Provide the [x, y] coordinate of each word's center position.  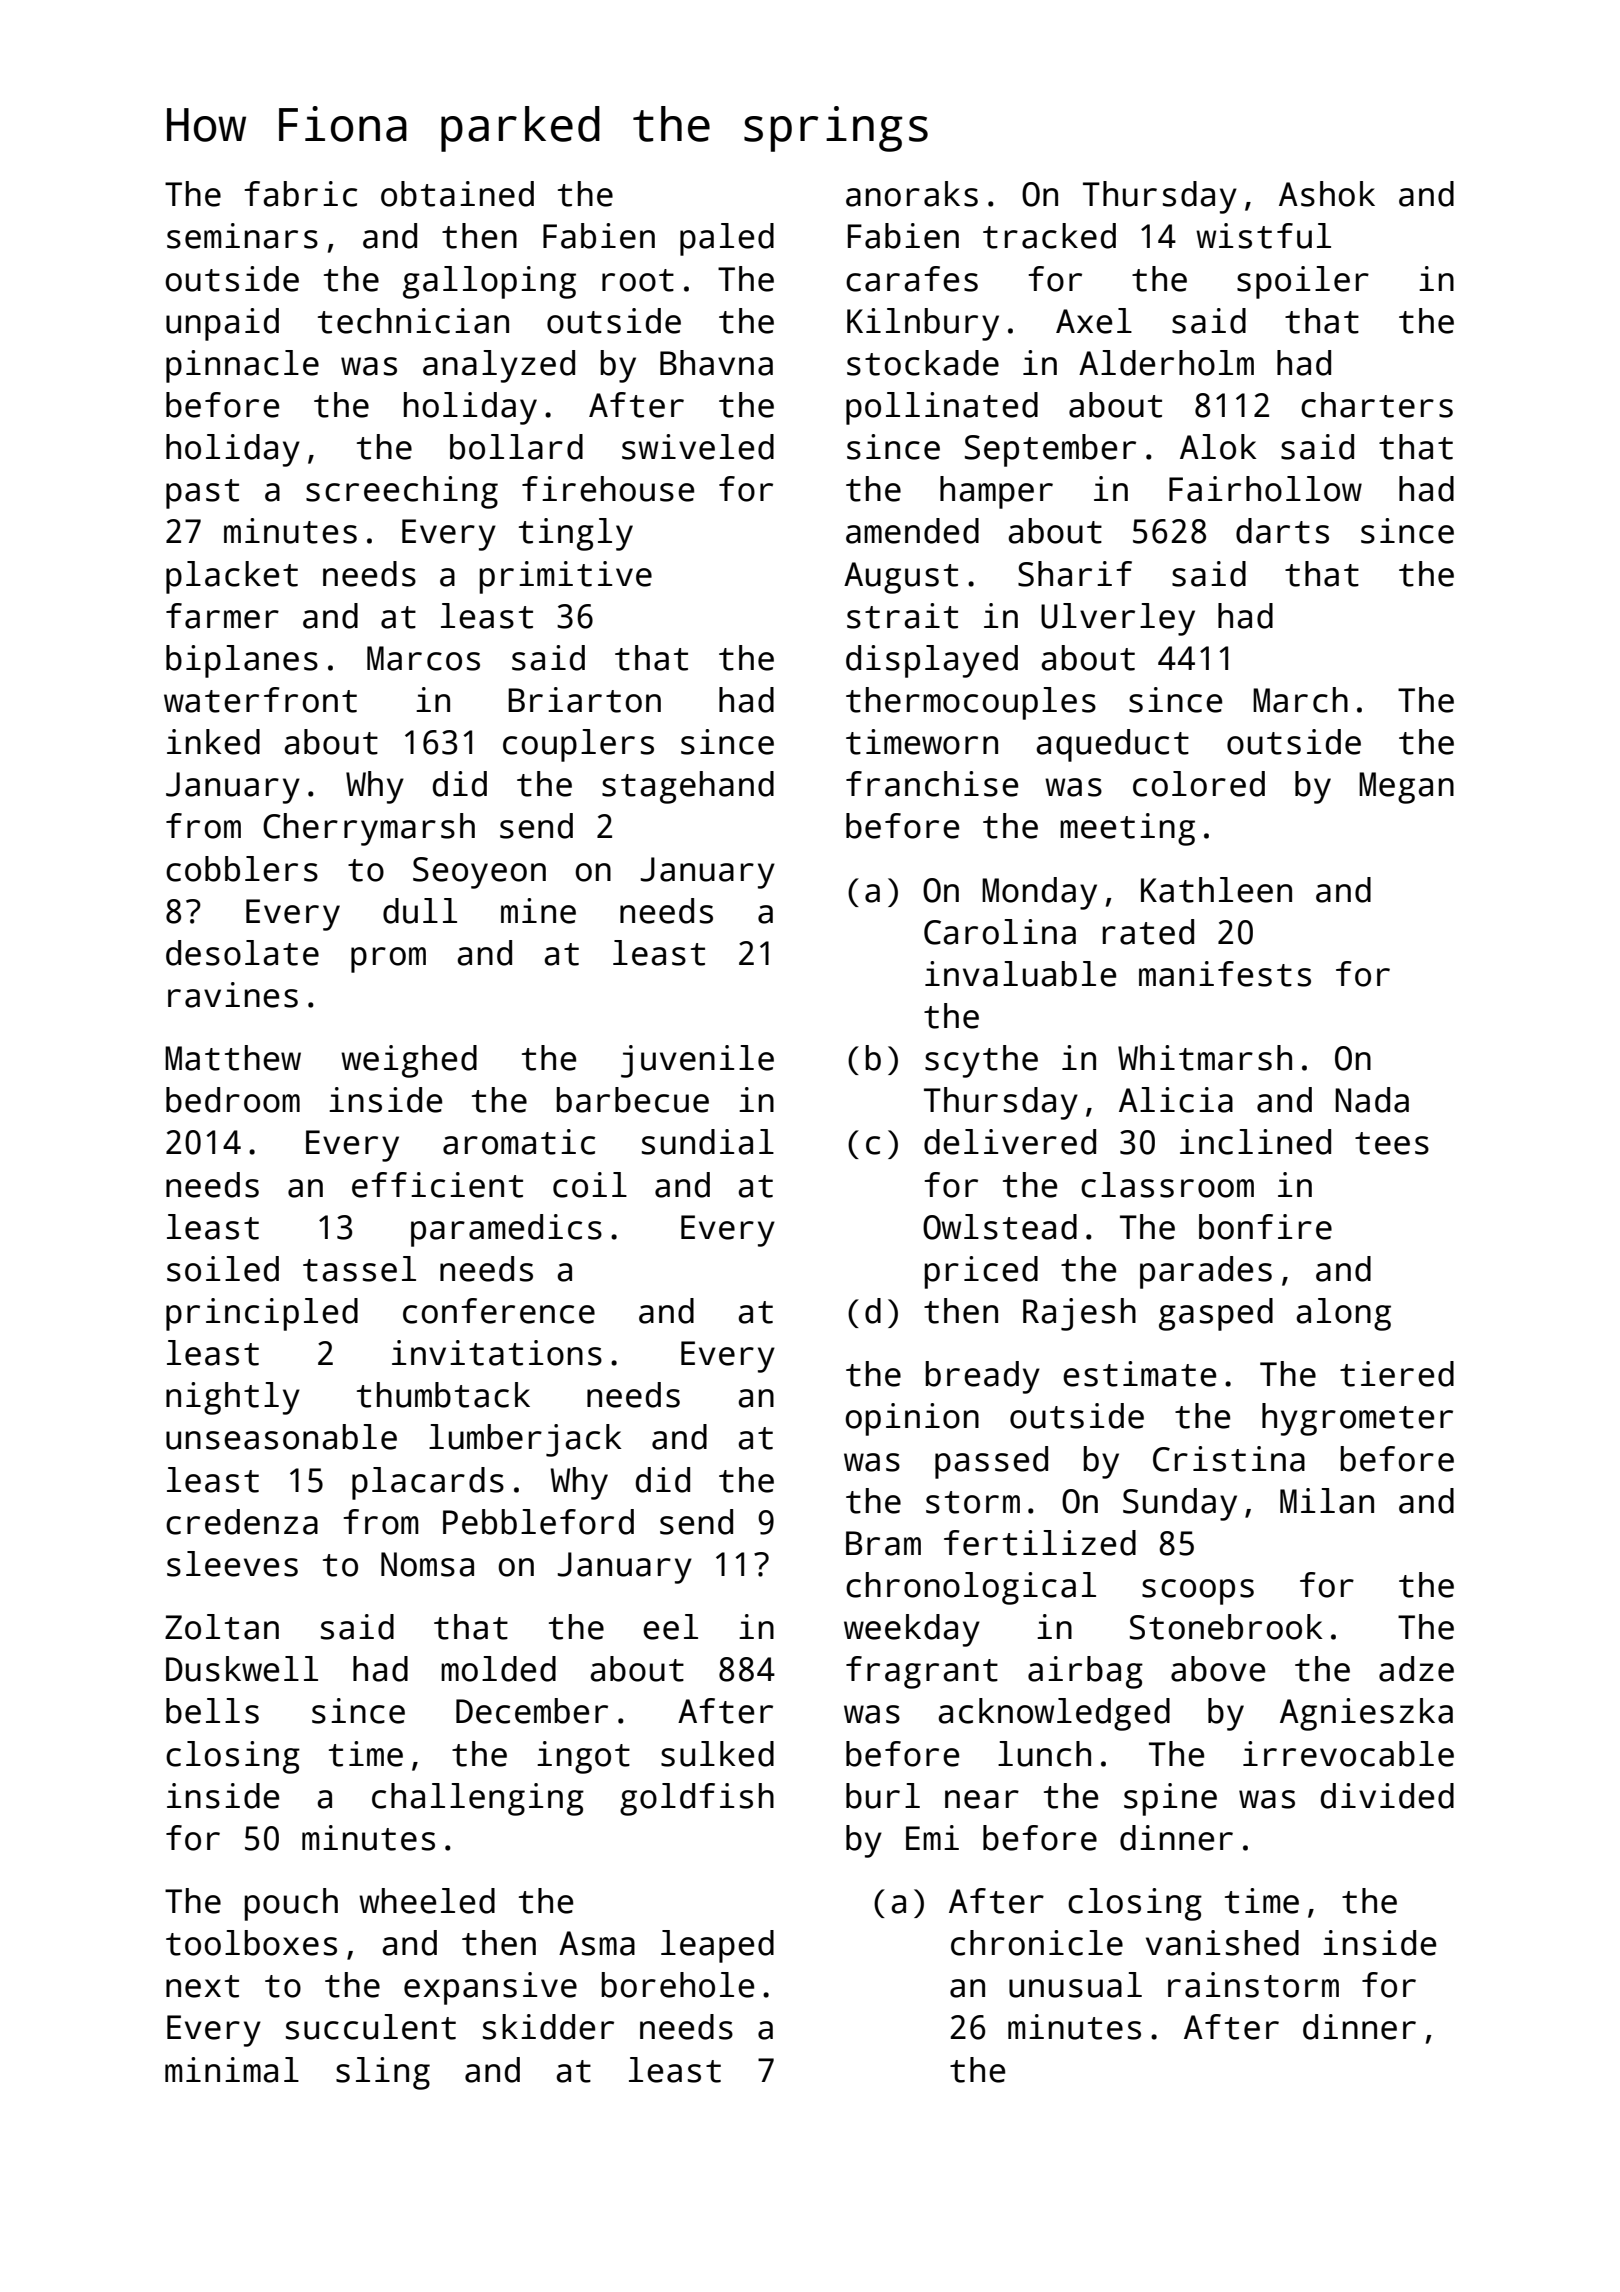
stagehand [688, 787]
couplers [578, 745]
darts [1282, 531]
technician [413, 321]
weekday [912, 1630]
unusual [1075, 1985]
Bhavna [716, 363]
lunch [1044, 1754]
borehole [677, 1985]
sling [383, 2073]
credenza [242, 1522]
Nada [1372, 1100]
